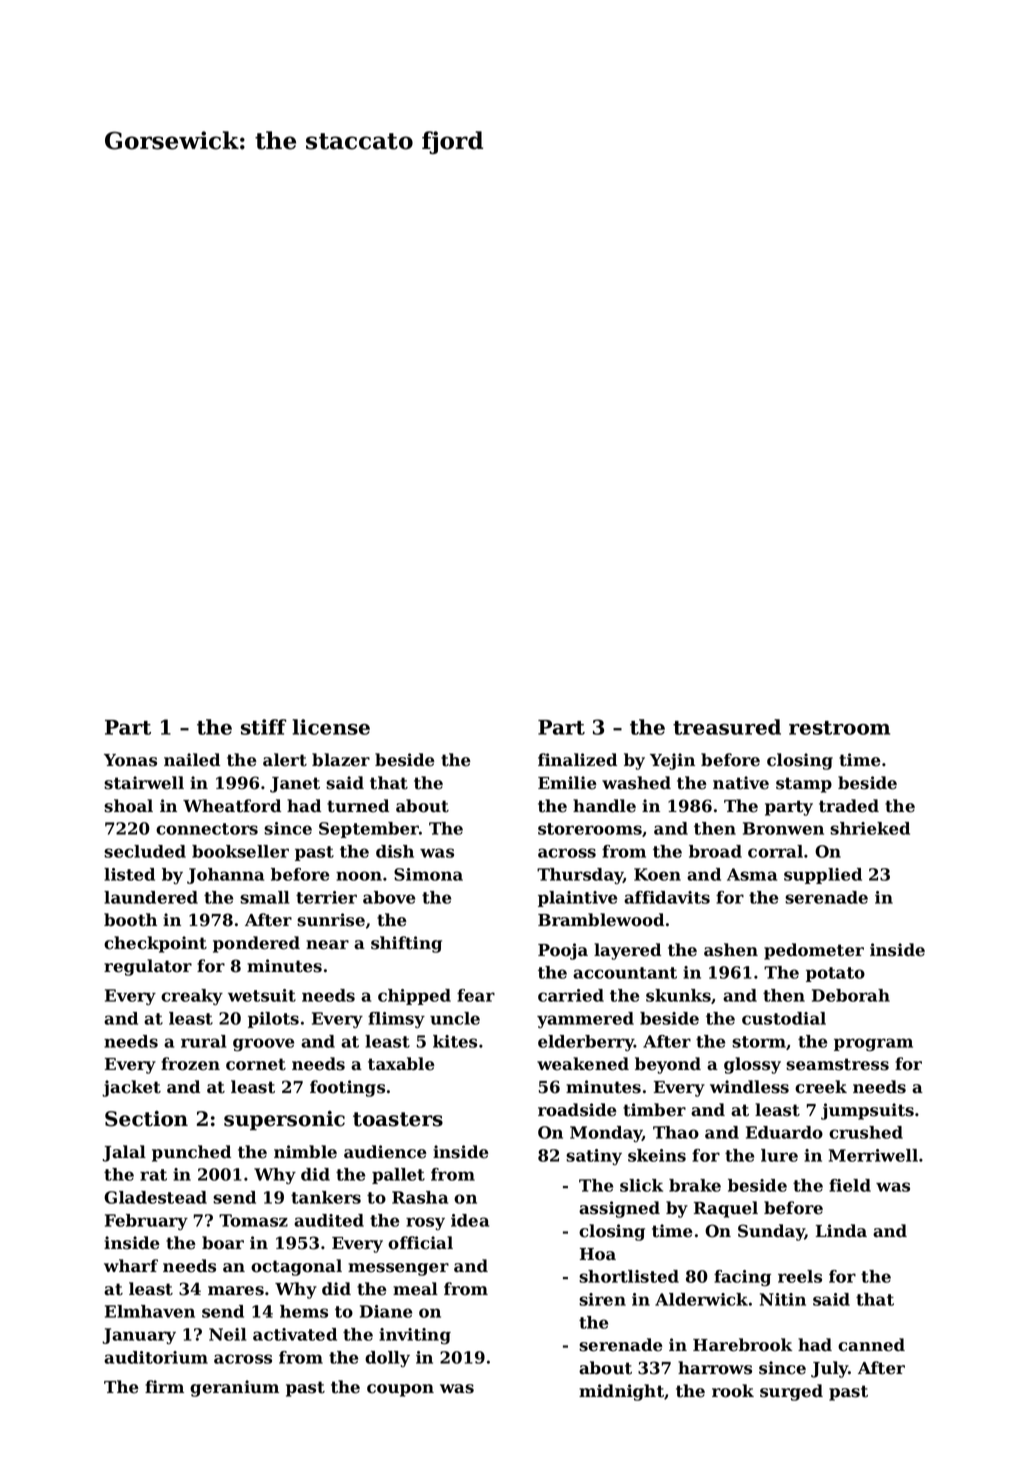 This image has height=1467, width=1033. What do you see at coordinates (839, 728) in the image?
I see `restroom` at bounding box center [839, 728].
